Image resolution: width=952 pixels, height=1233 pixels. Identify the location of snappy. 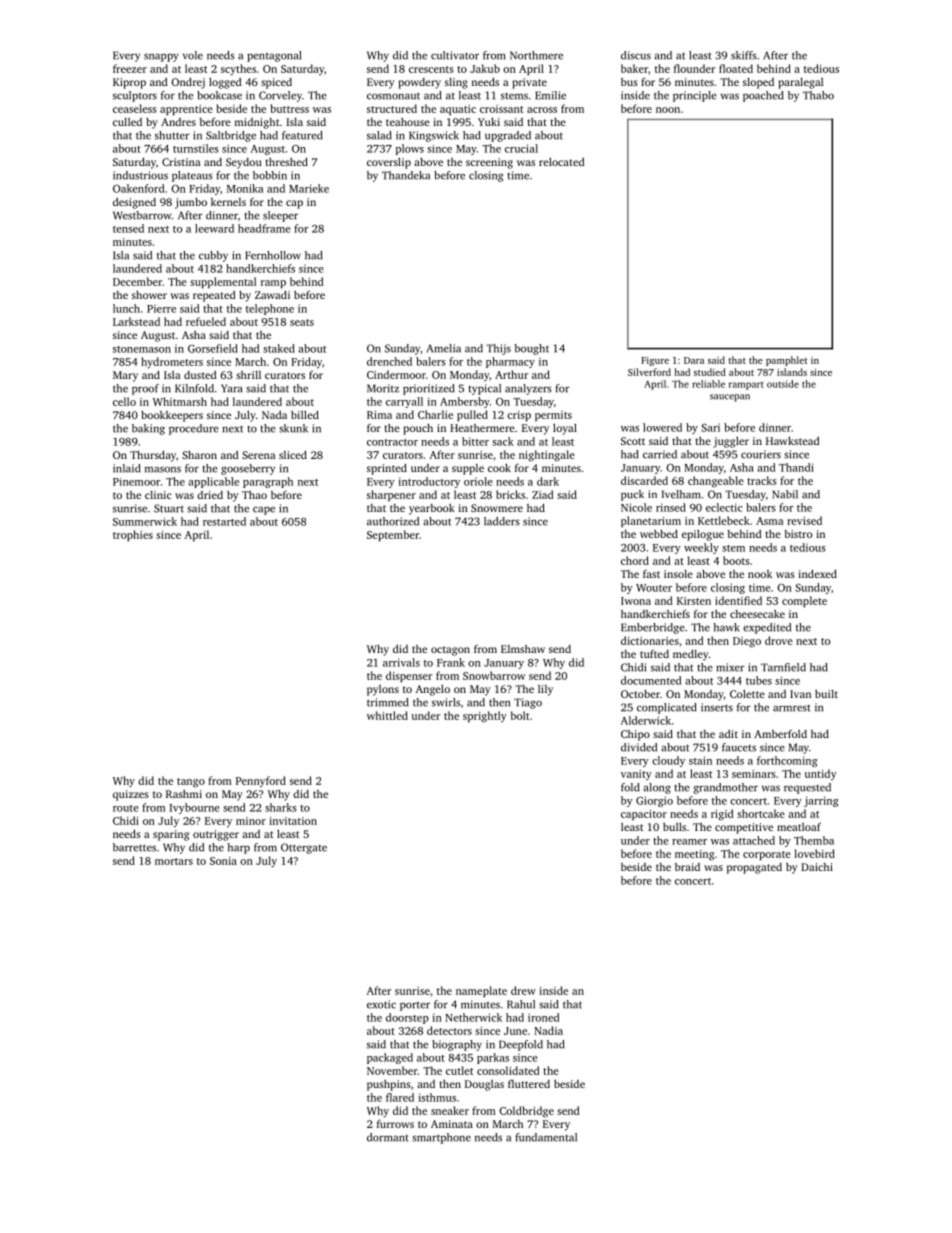
(161, 57).
